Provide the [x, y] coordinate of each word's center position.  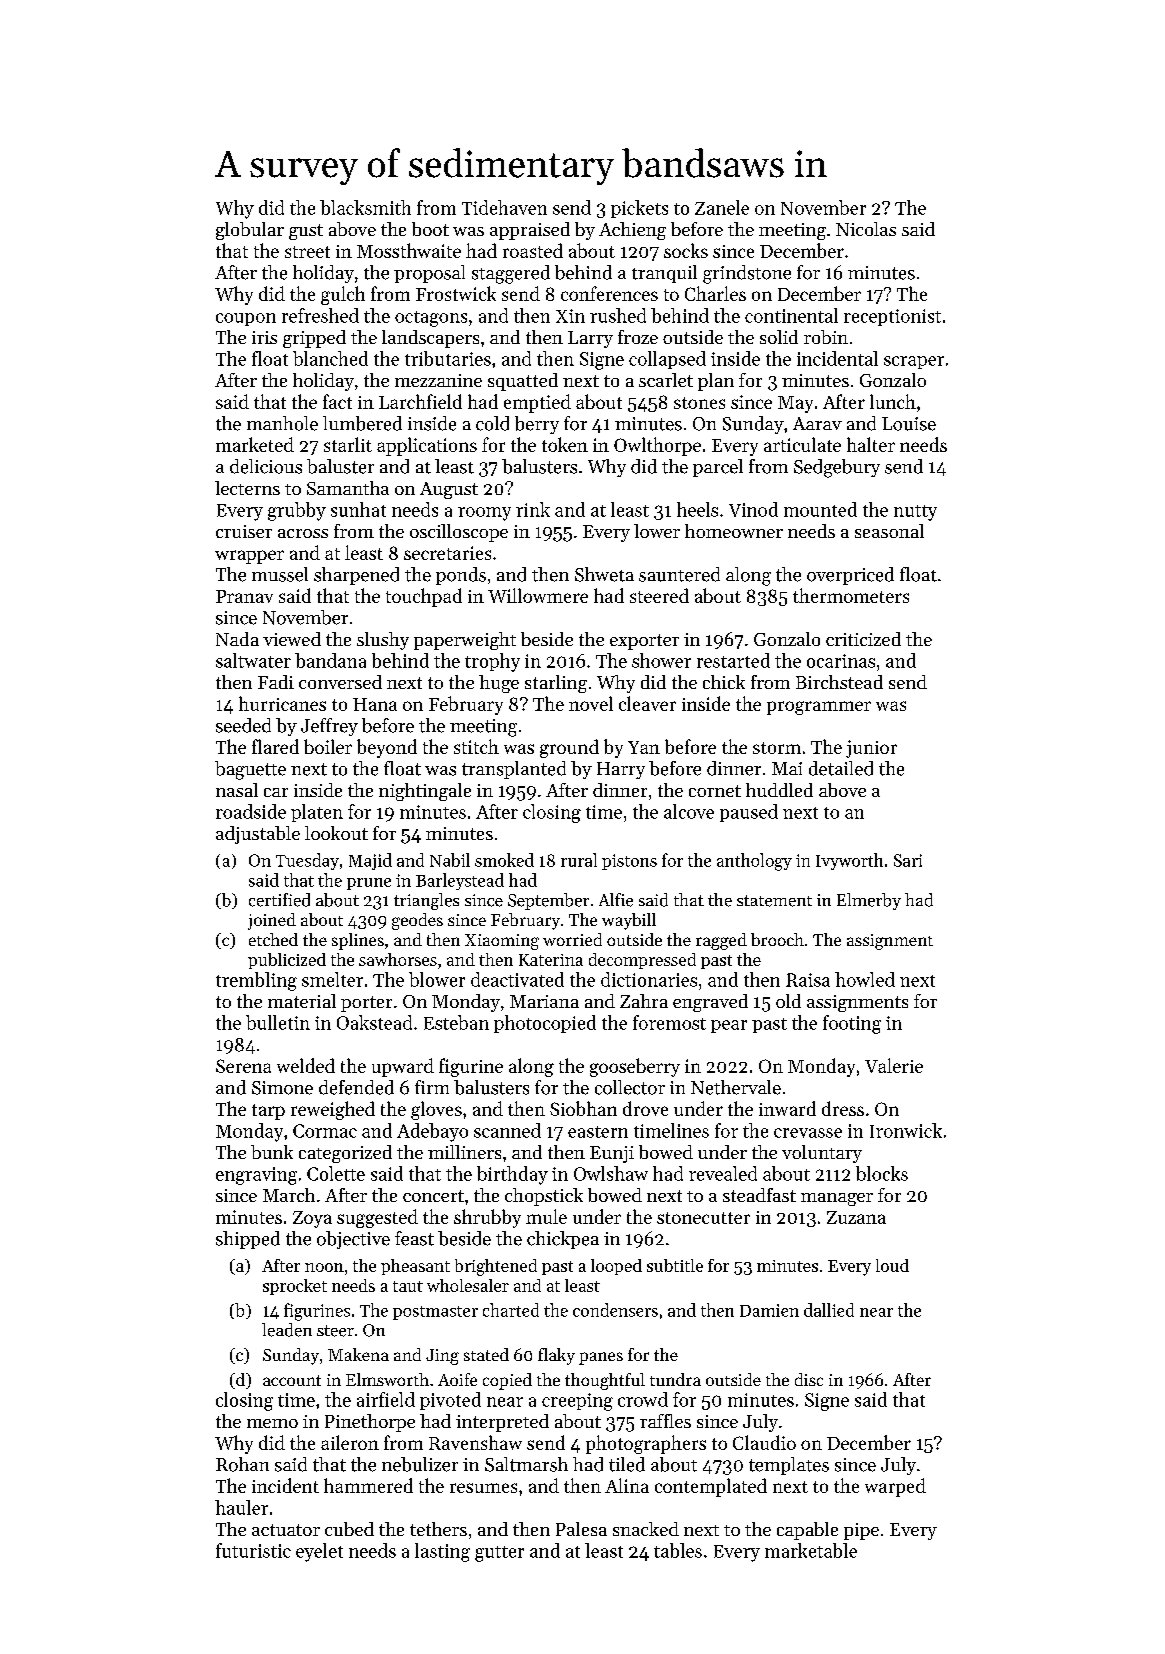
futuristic [253, 1550]
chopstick [544, 1197]
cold [492, 423]
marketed [255, 444]
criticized [863, 639]
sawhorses [398, 959]
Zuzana [856, 1217]
